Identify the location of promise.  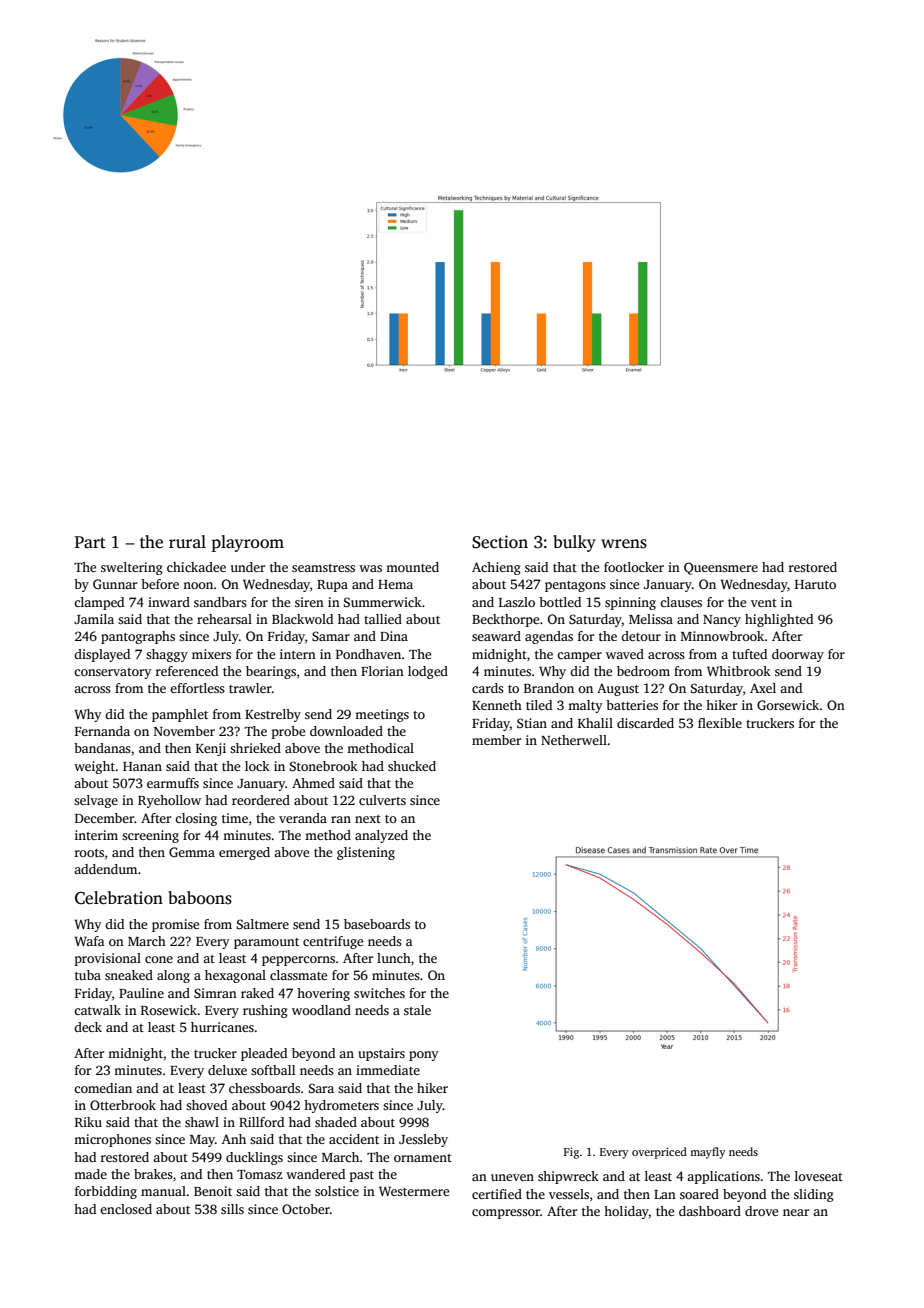
(175, 925).
